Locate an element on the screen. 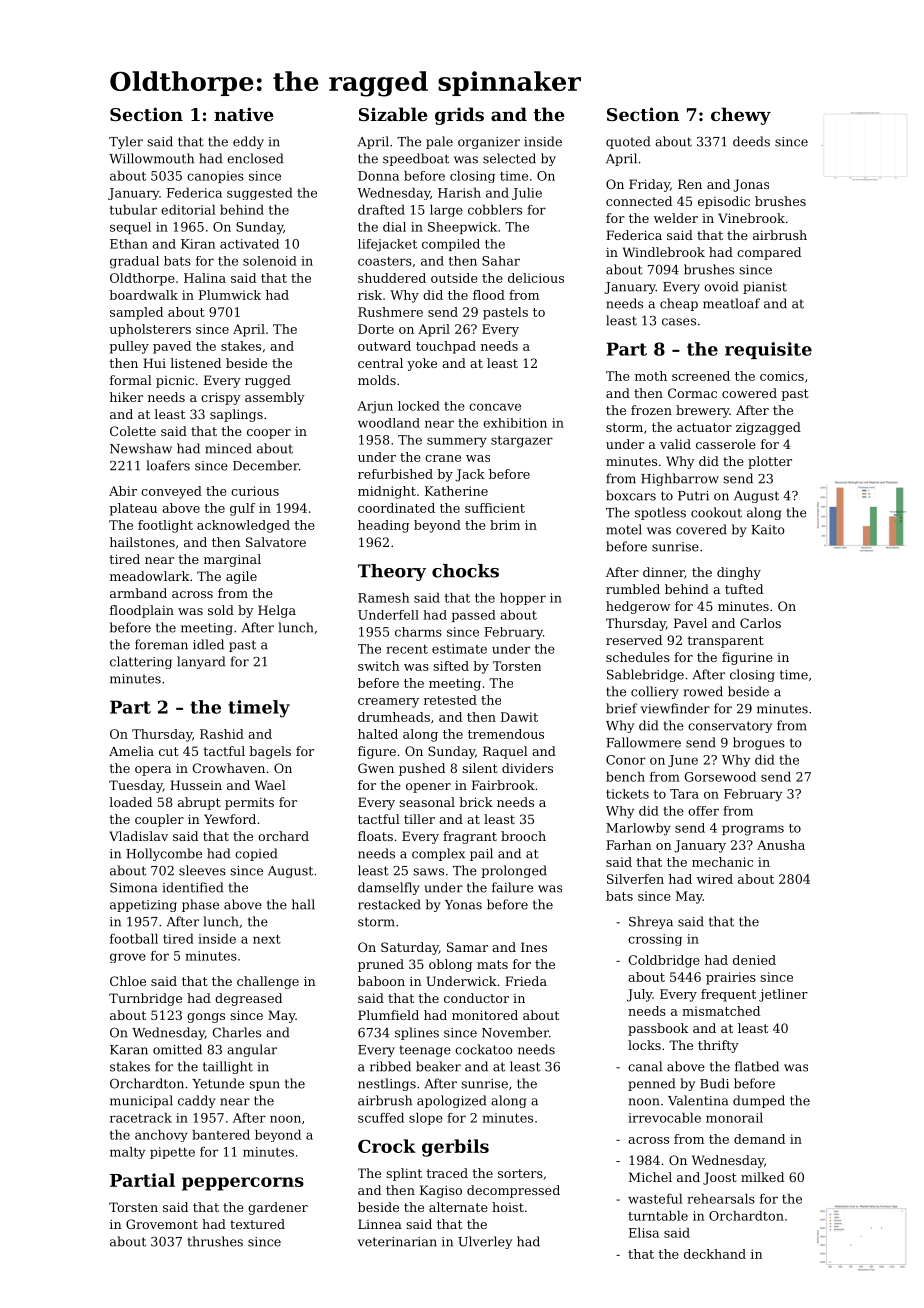 This screenshot has height=1308, width=924. sufficient is located at coordinates (495, 508).
